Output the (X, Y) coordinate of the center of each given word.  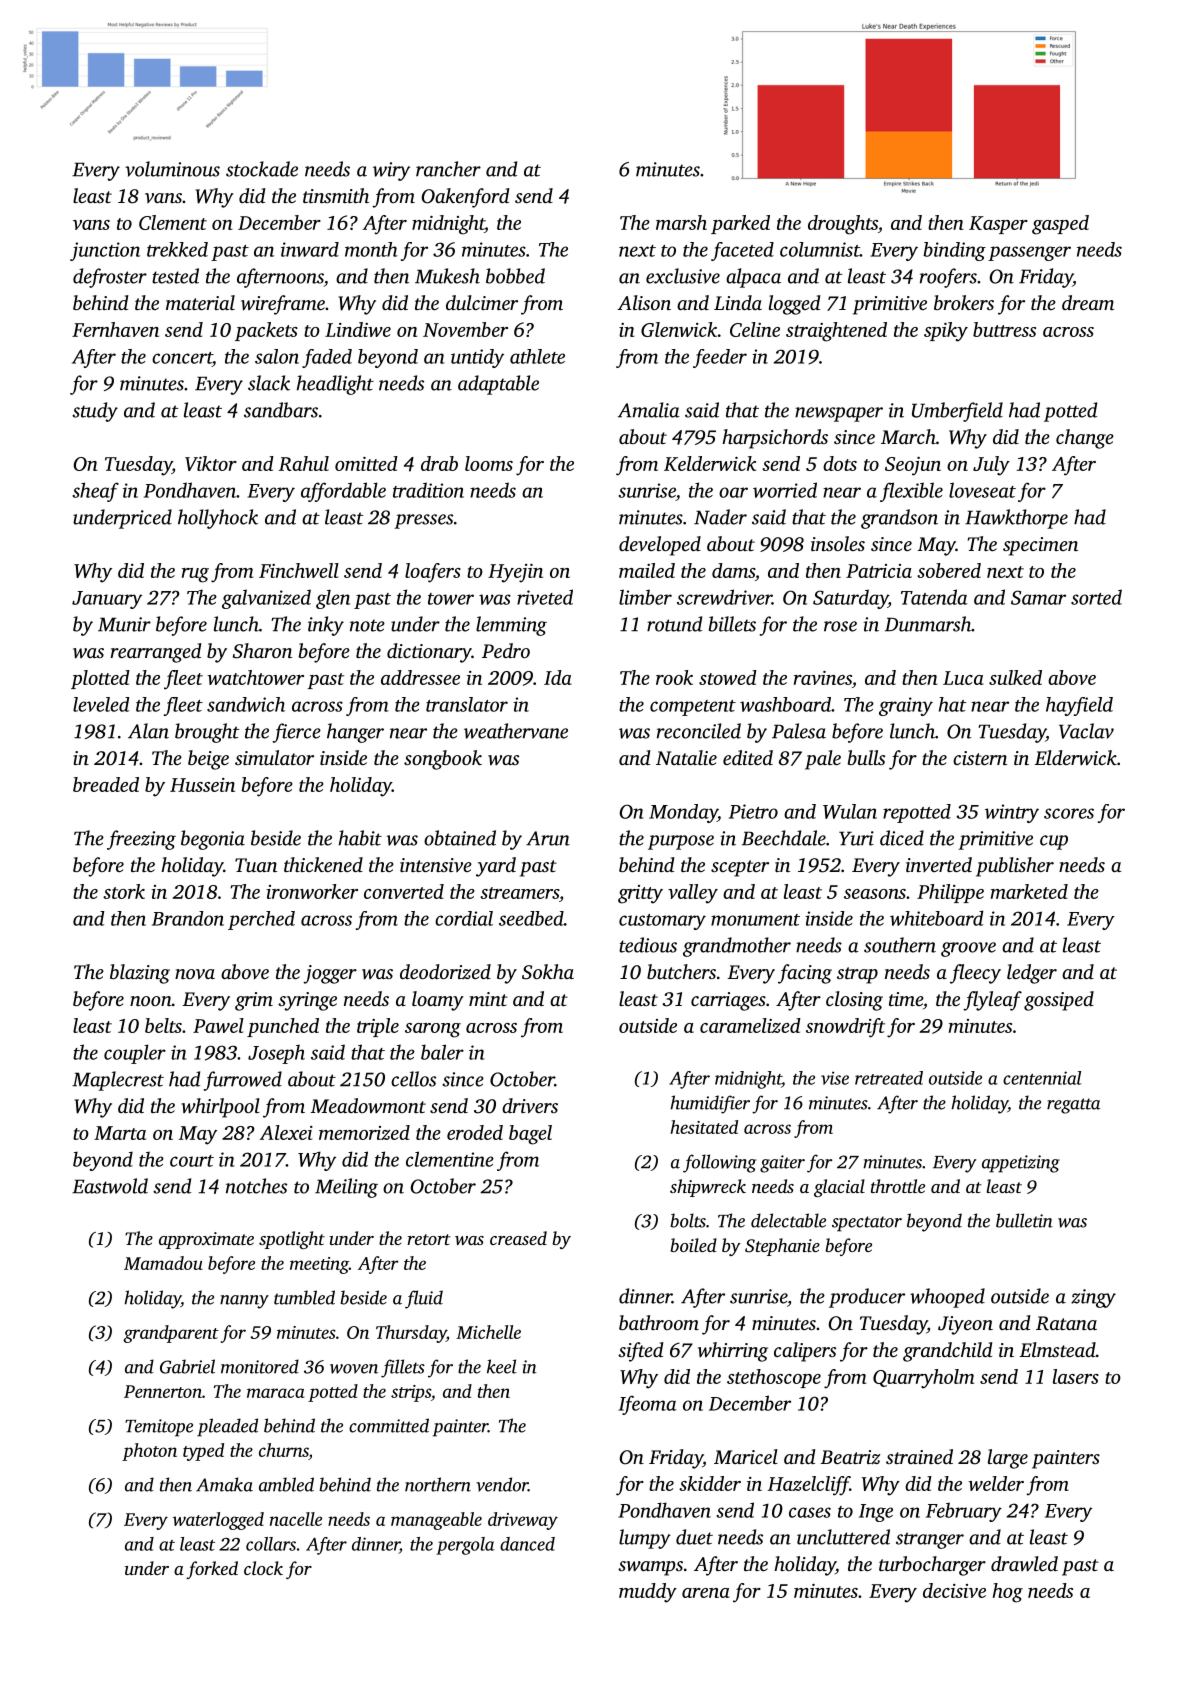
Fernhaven (115, 329)
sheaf (95, 492)
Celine (755, 329)
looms (489, 463)
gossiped (1059, 1001)
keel (502, 1366)
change (1085, 439)
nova (195, 974)
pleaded (227, 1427)
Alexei (286, 1132)
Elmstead (1057, 1349)
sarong (433, 1030)
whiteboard (936, 918)
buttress (1004, 329)
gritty (640, 894)
